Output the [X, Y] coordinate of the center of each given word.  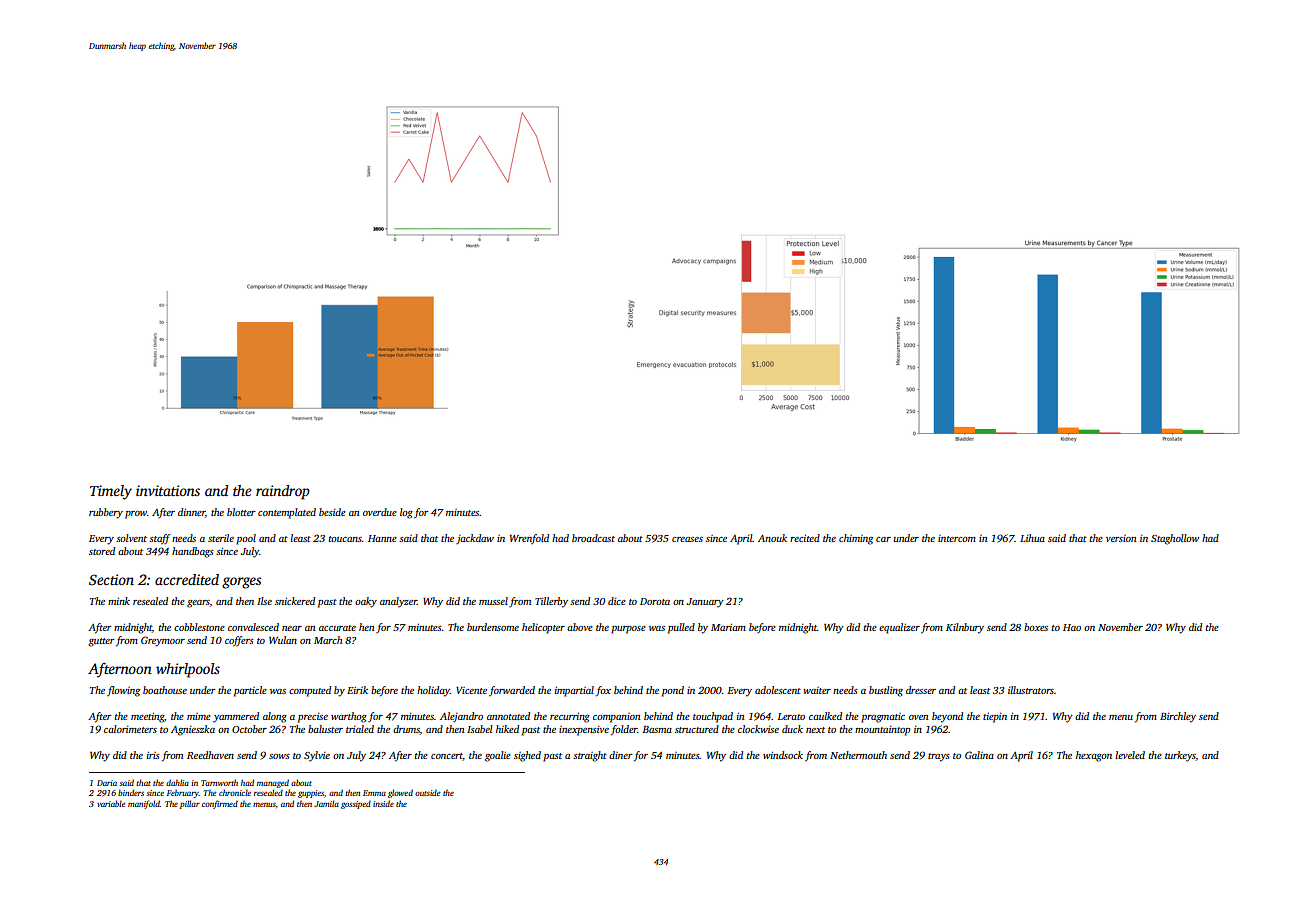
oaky [366, 602]
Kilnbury [965, 628]
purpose [628, 630]
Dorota [655, 601]
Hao [1072, 627]
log [406, 513]
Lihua [1032, 538]
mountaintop [882, 731]
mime [199, 716]
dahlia [177, 782]
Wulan [283, 640]
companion [616, 718]
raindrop [283, 492]
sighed [527, 756]
